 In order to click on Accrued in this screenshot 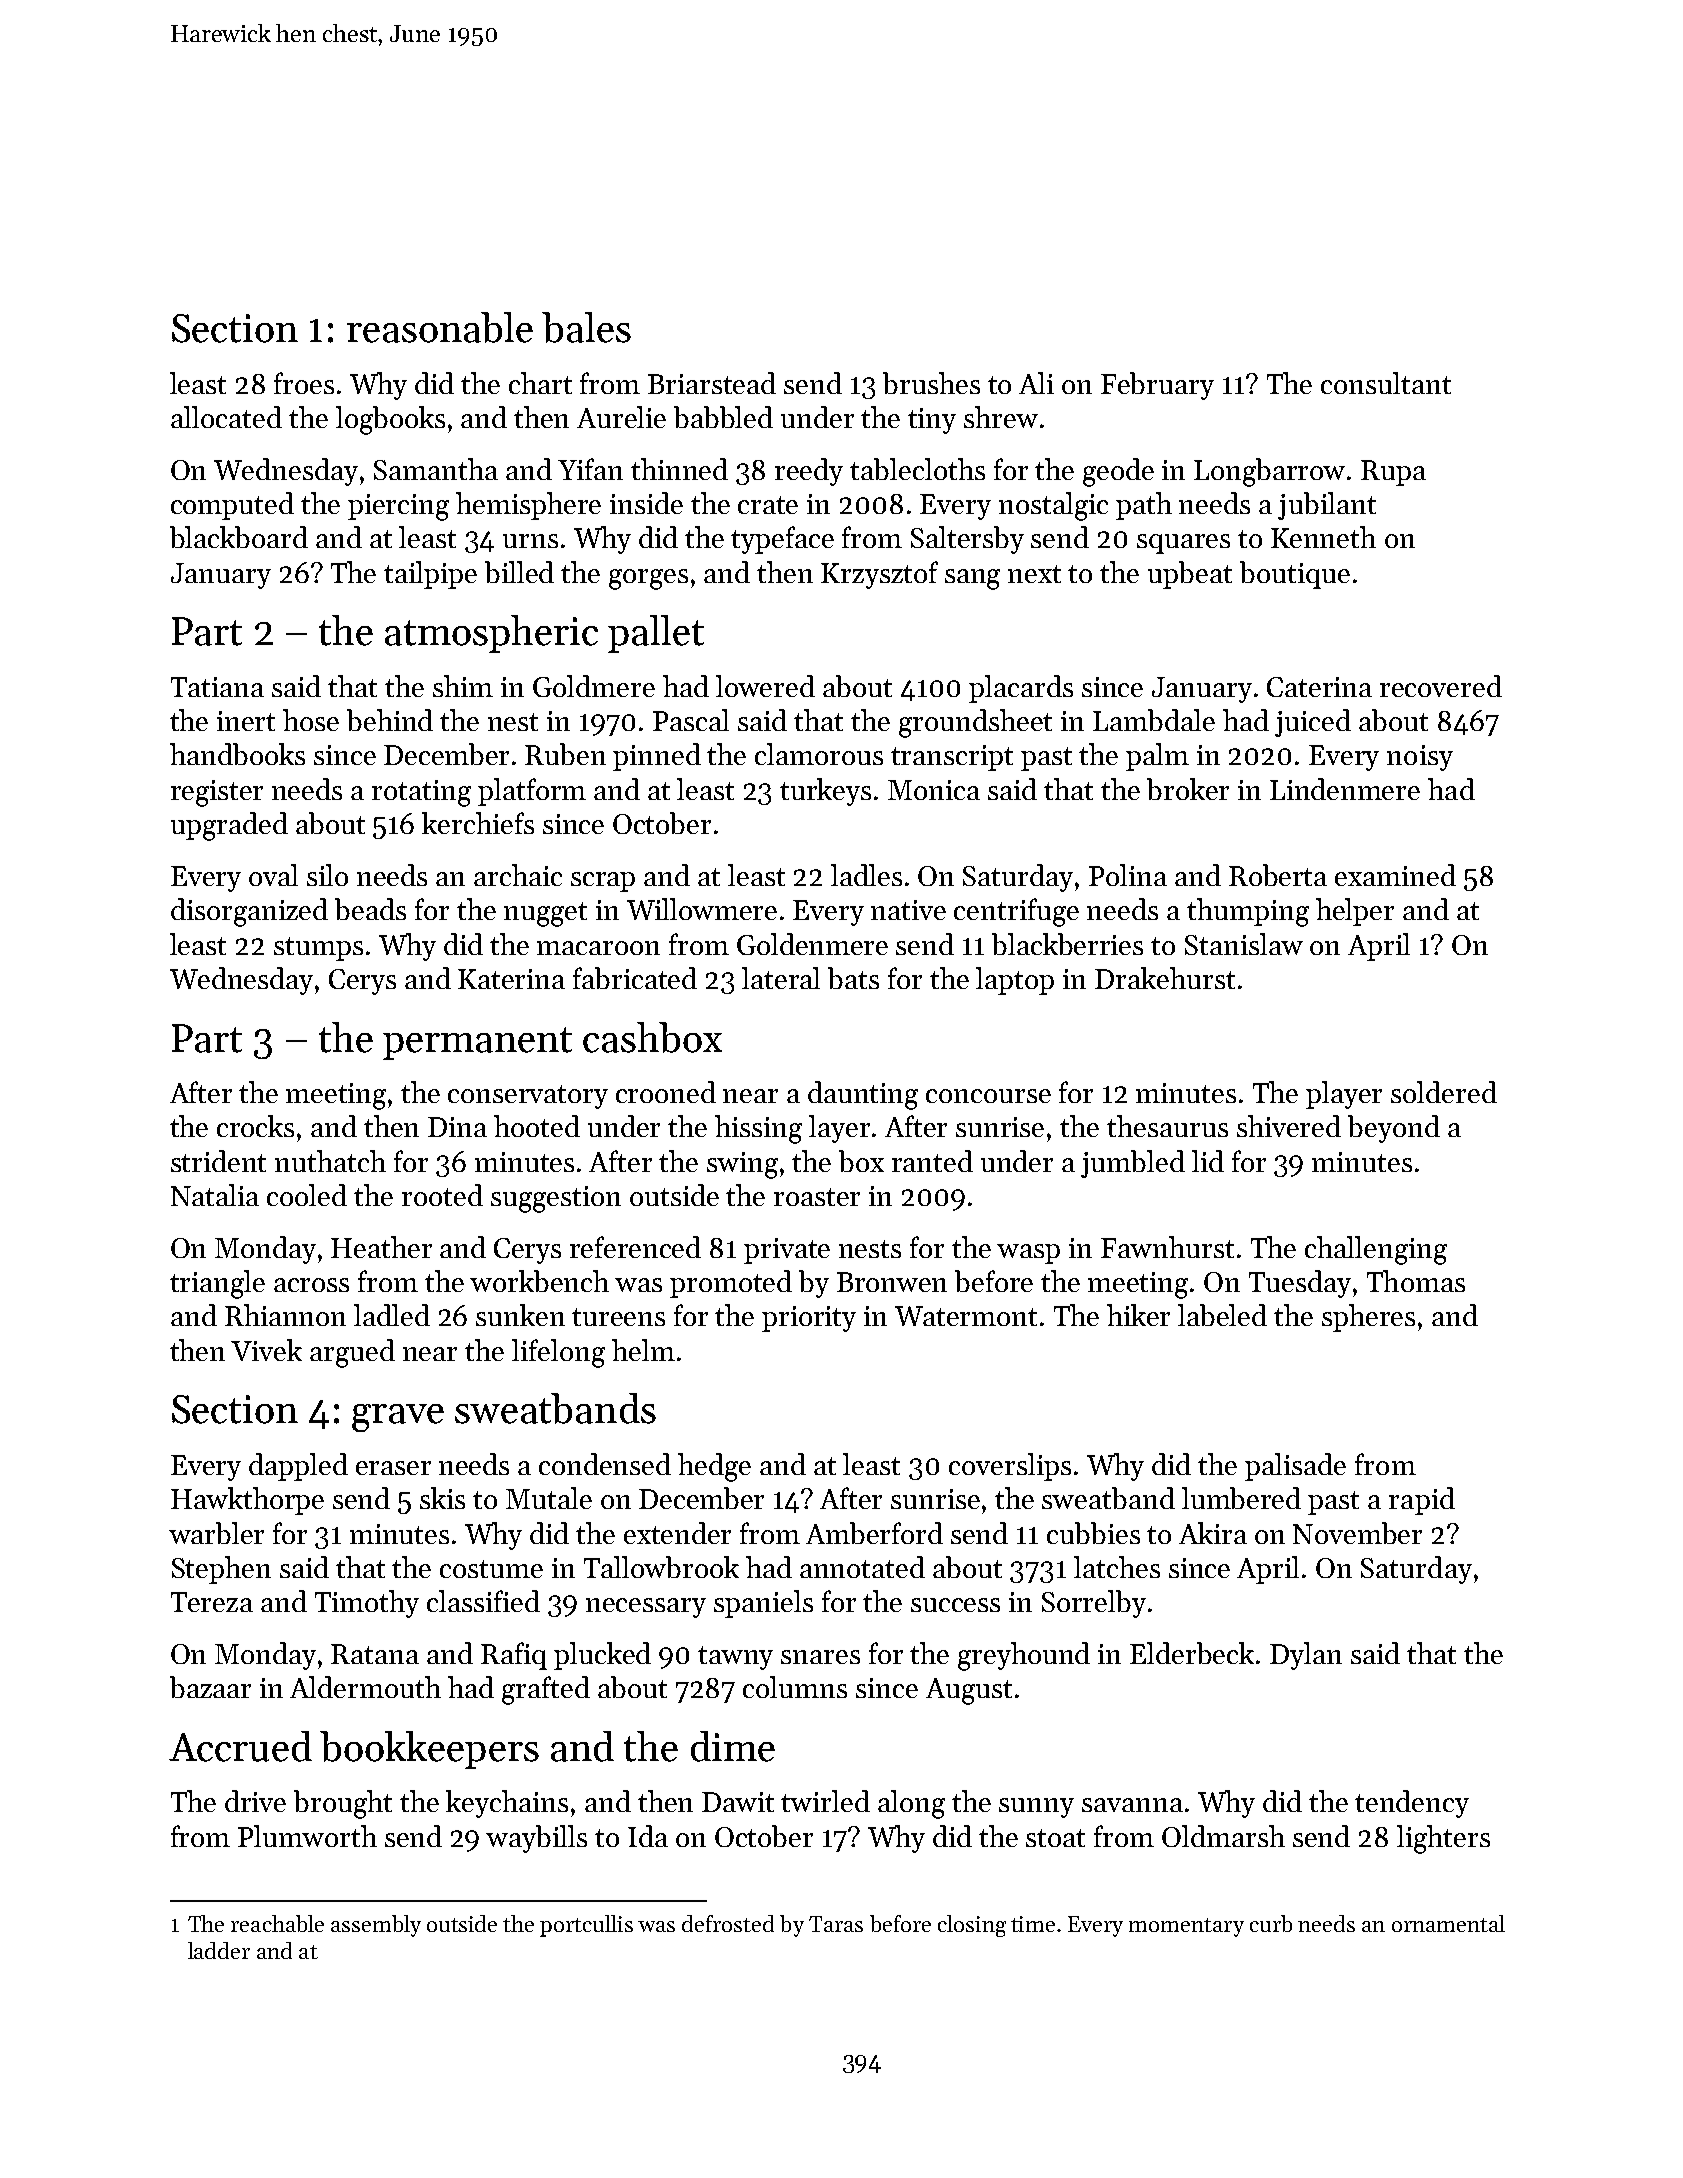, I will do `click(240, 1746)`.
